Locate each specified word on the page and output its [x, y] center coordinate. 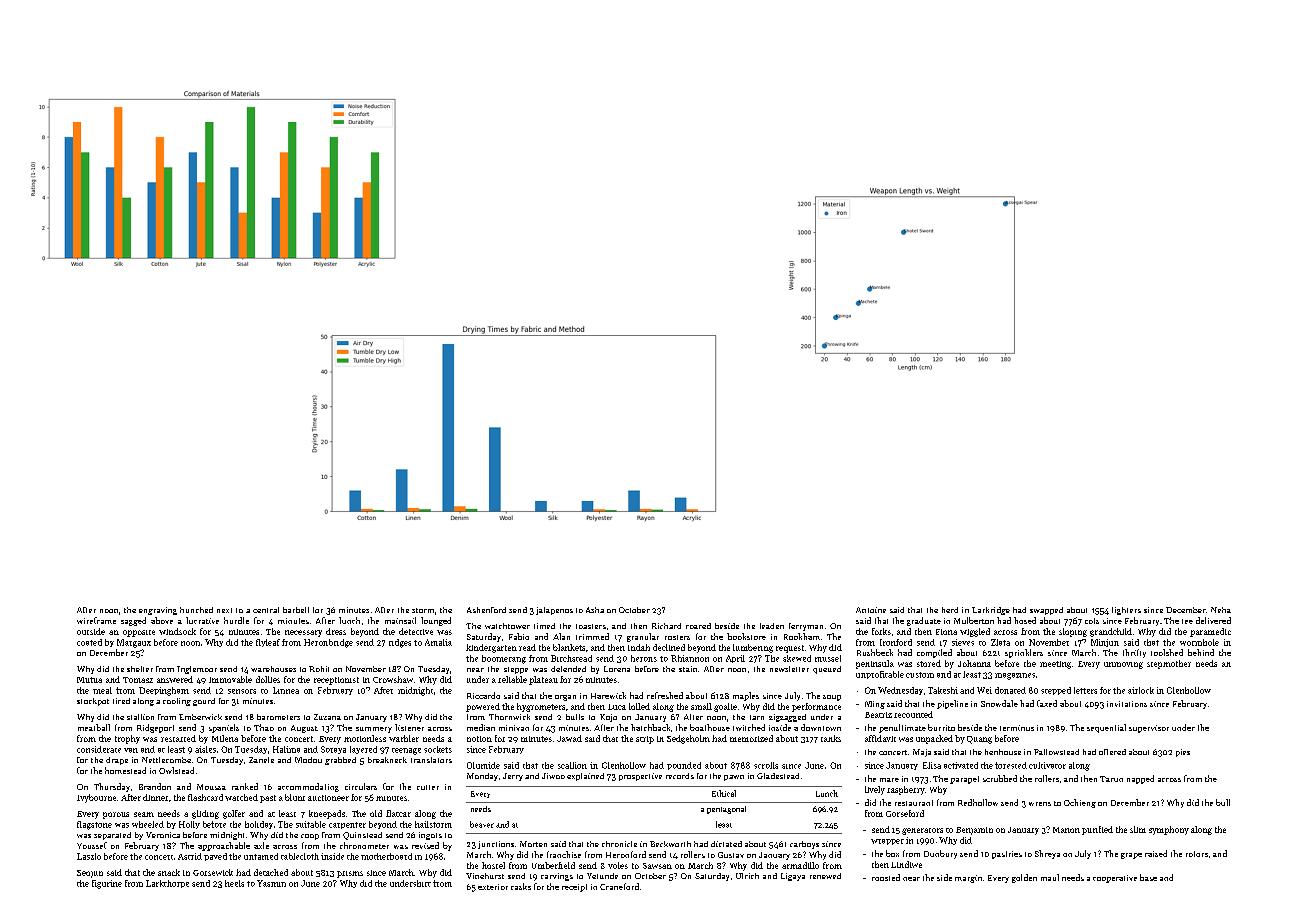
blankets [569, 647]
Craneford [619, 886]
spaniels [224, 728]
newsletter [789, 669]
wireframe [96, 620]
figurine [107, 884]
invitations [1127, 704]
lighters [1126, 611]
